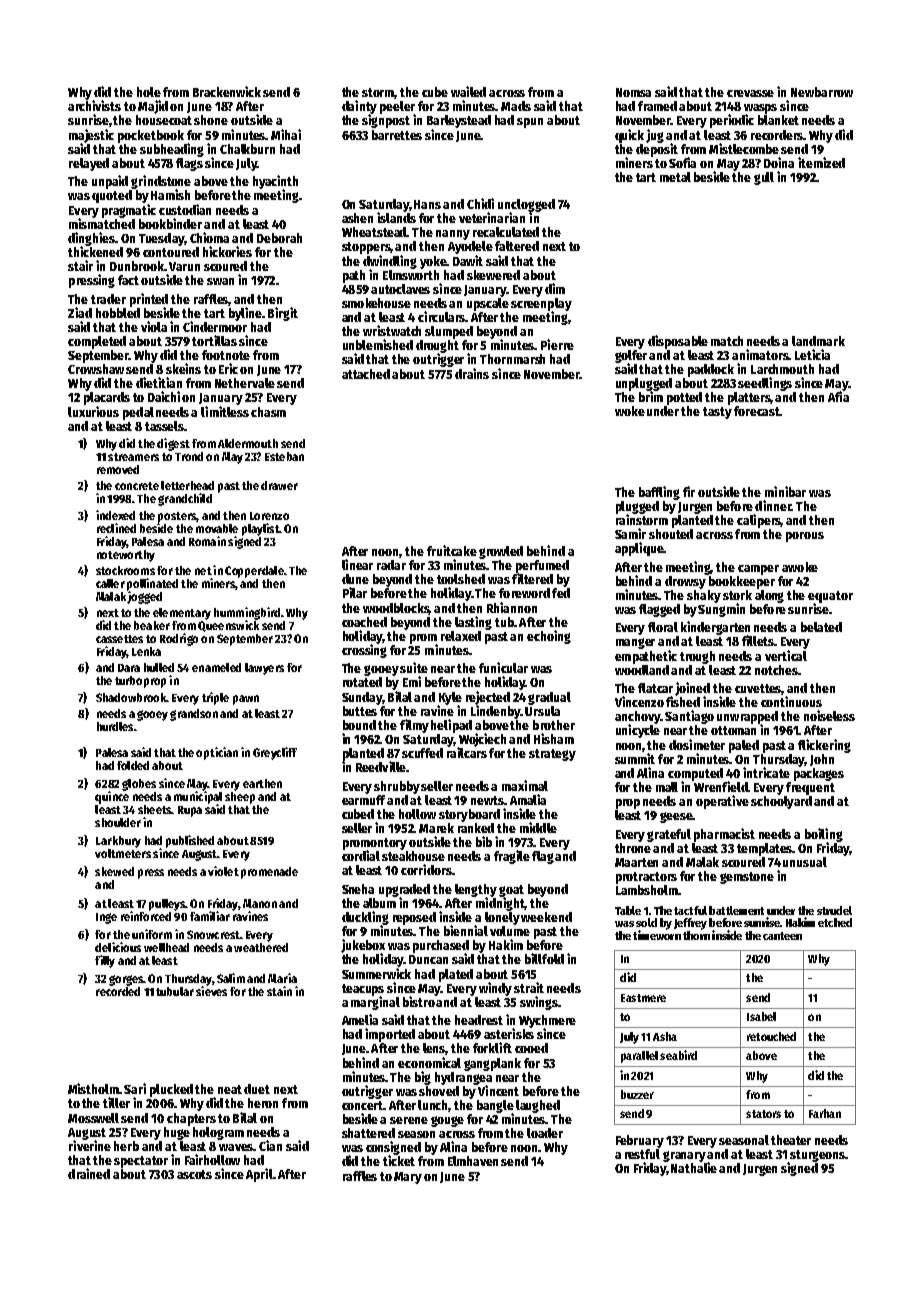 The width and height of the screenshot is (924, 1308). What do you see at coordinates (408, 1178) in the screenshot?
I see `Mary` at bounding box center [408, 1178].
